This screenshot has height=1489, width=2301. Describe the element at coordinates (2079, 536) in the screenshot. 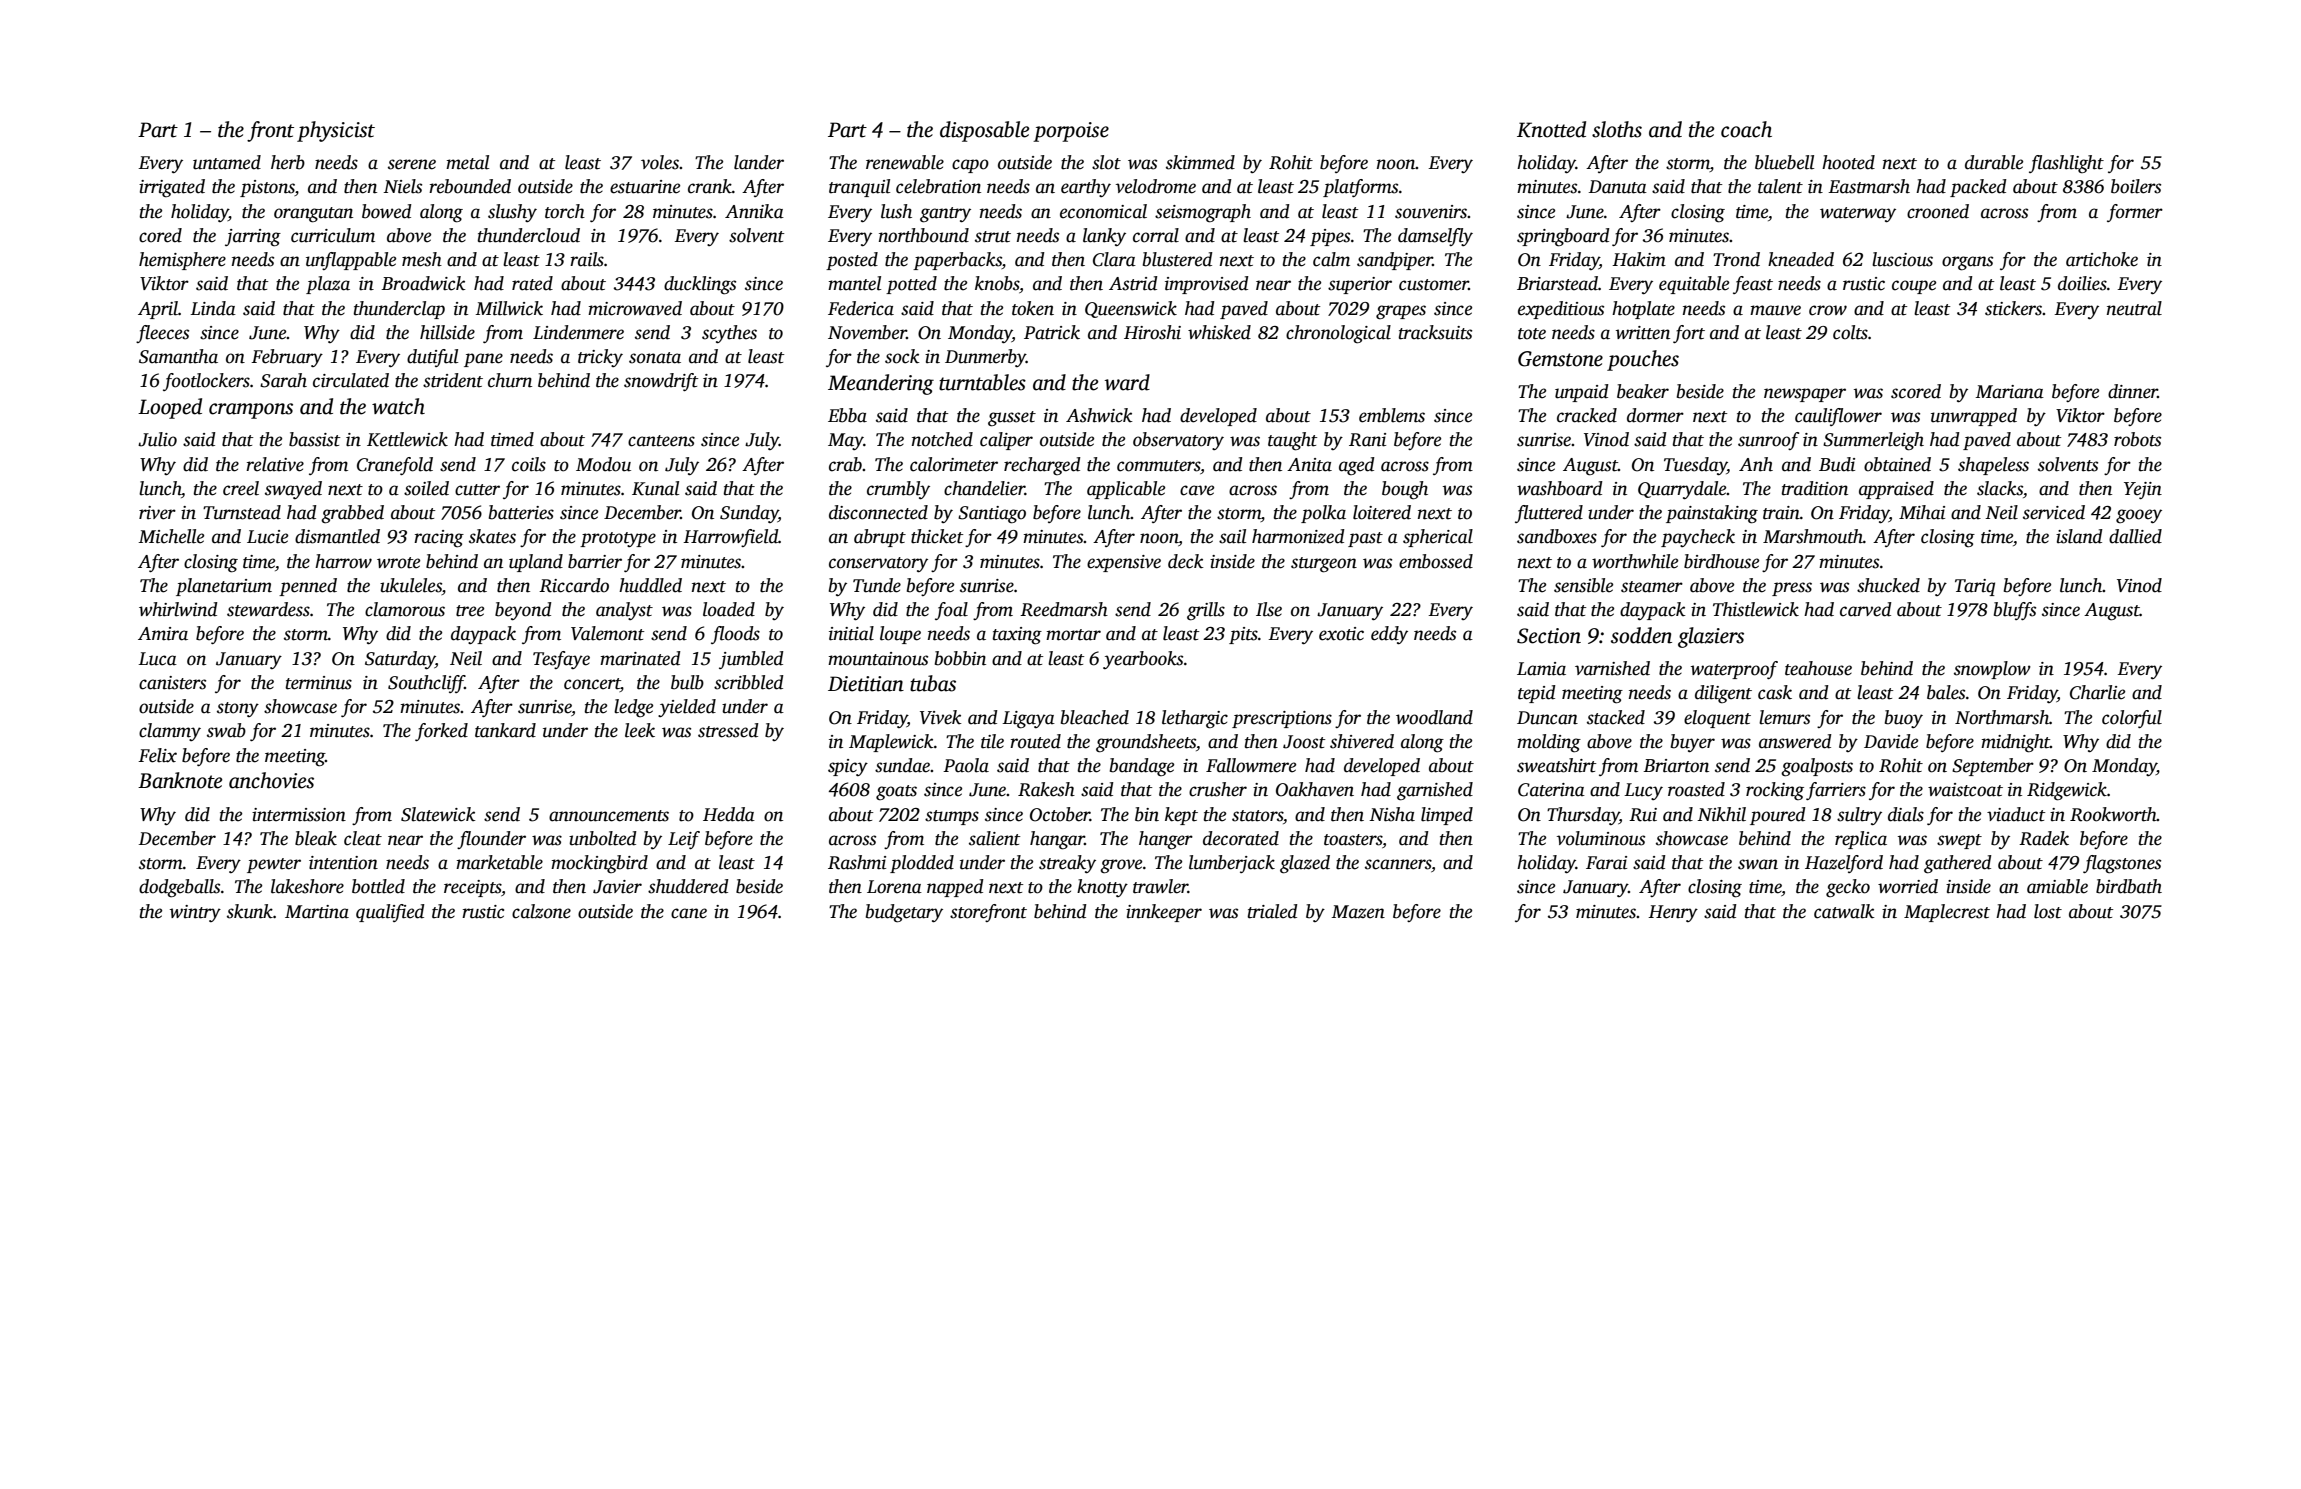

I see `island` at that location.
